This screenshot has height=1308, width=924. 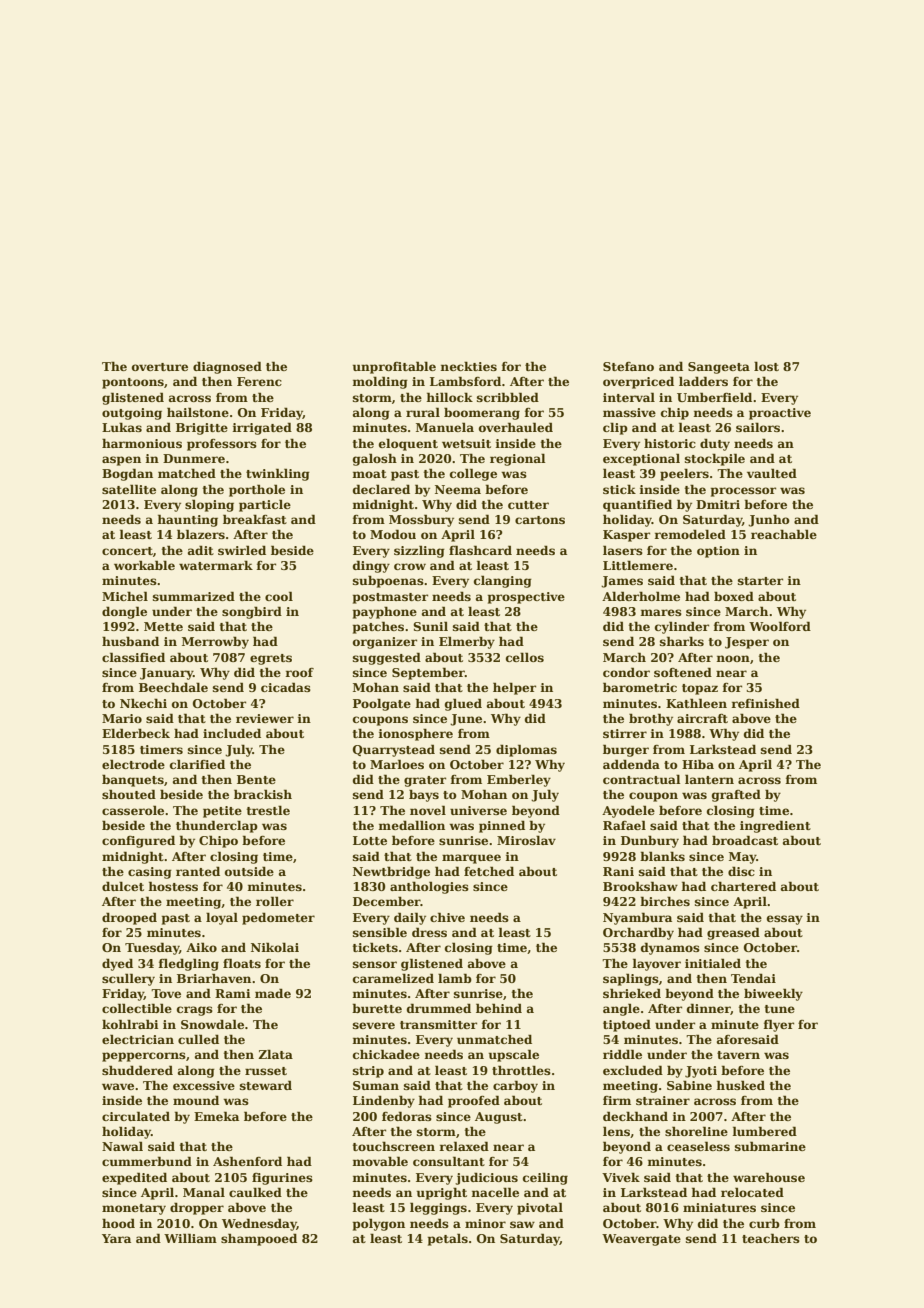 I want to click on deckhand, so click(x=635, y=1116).
